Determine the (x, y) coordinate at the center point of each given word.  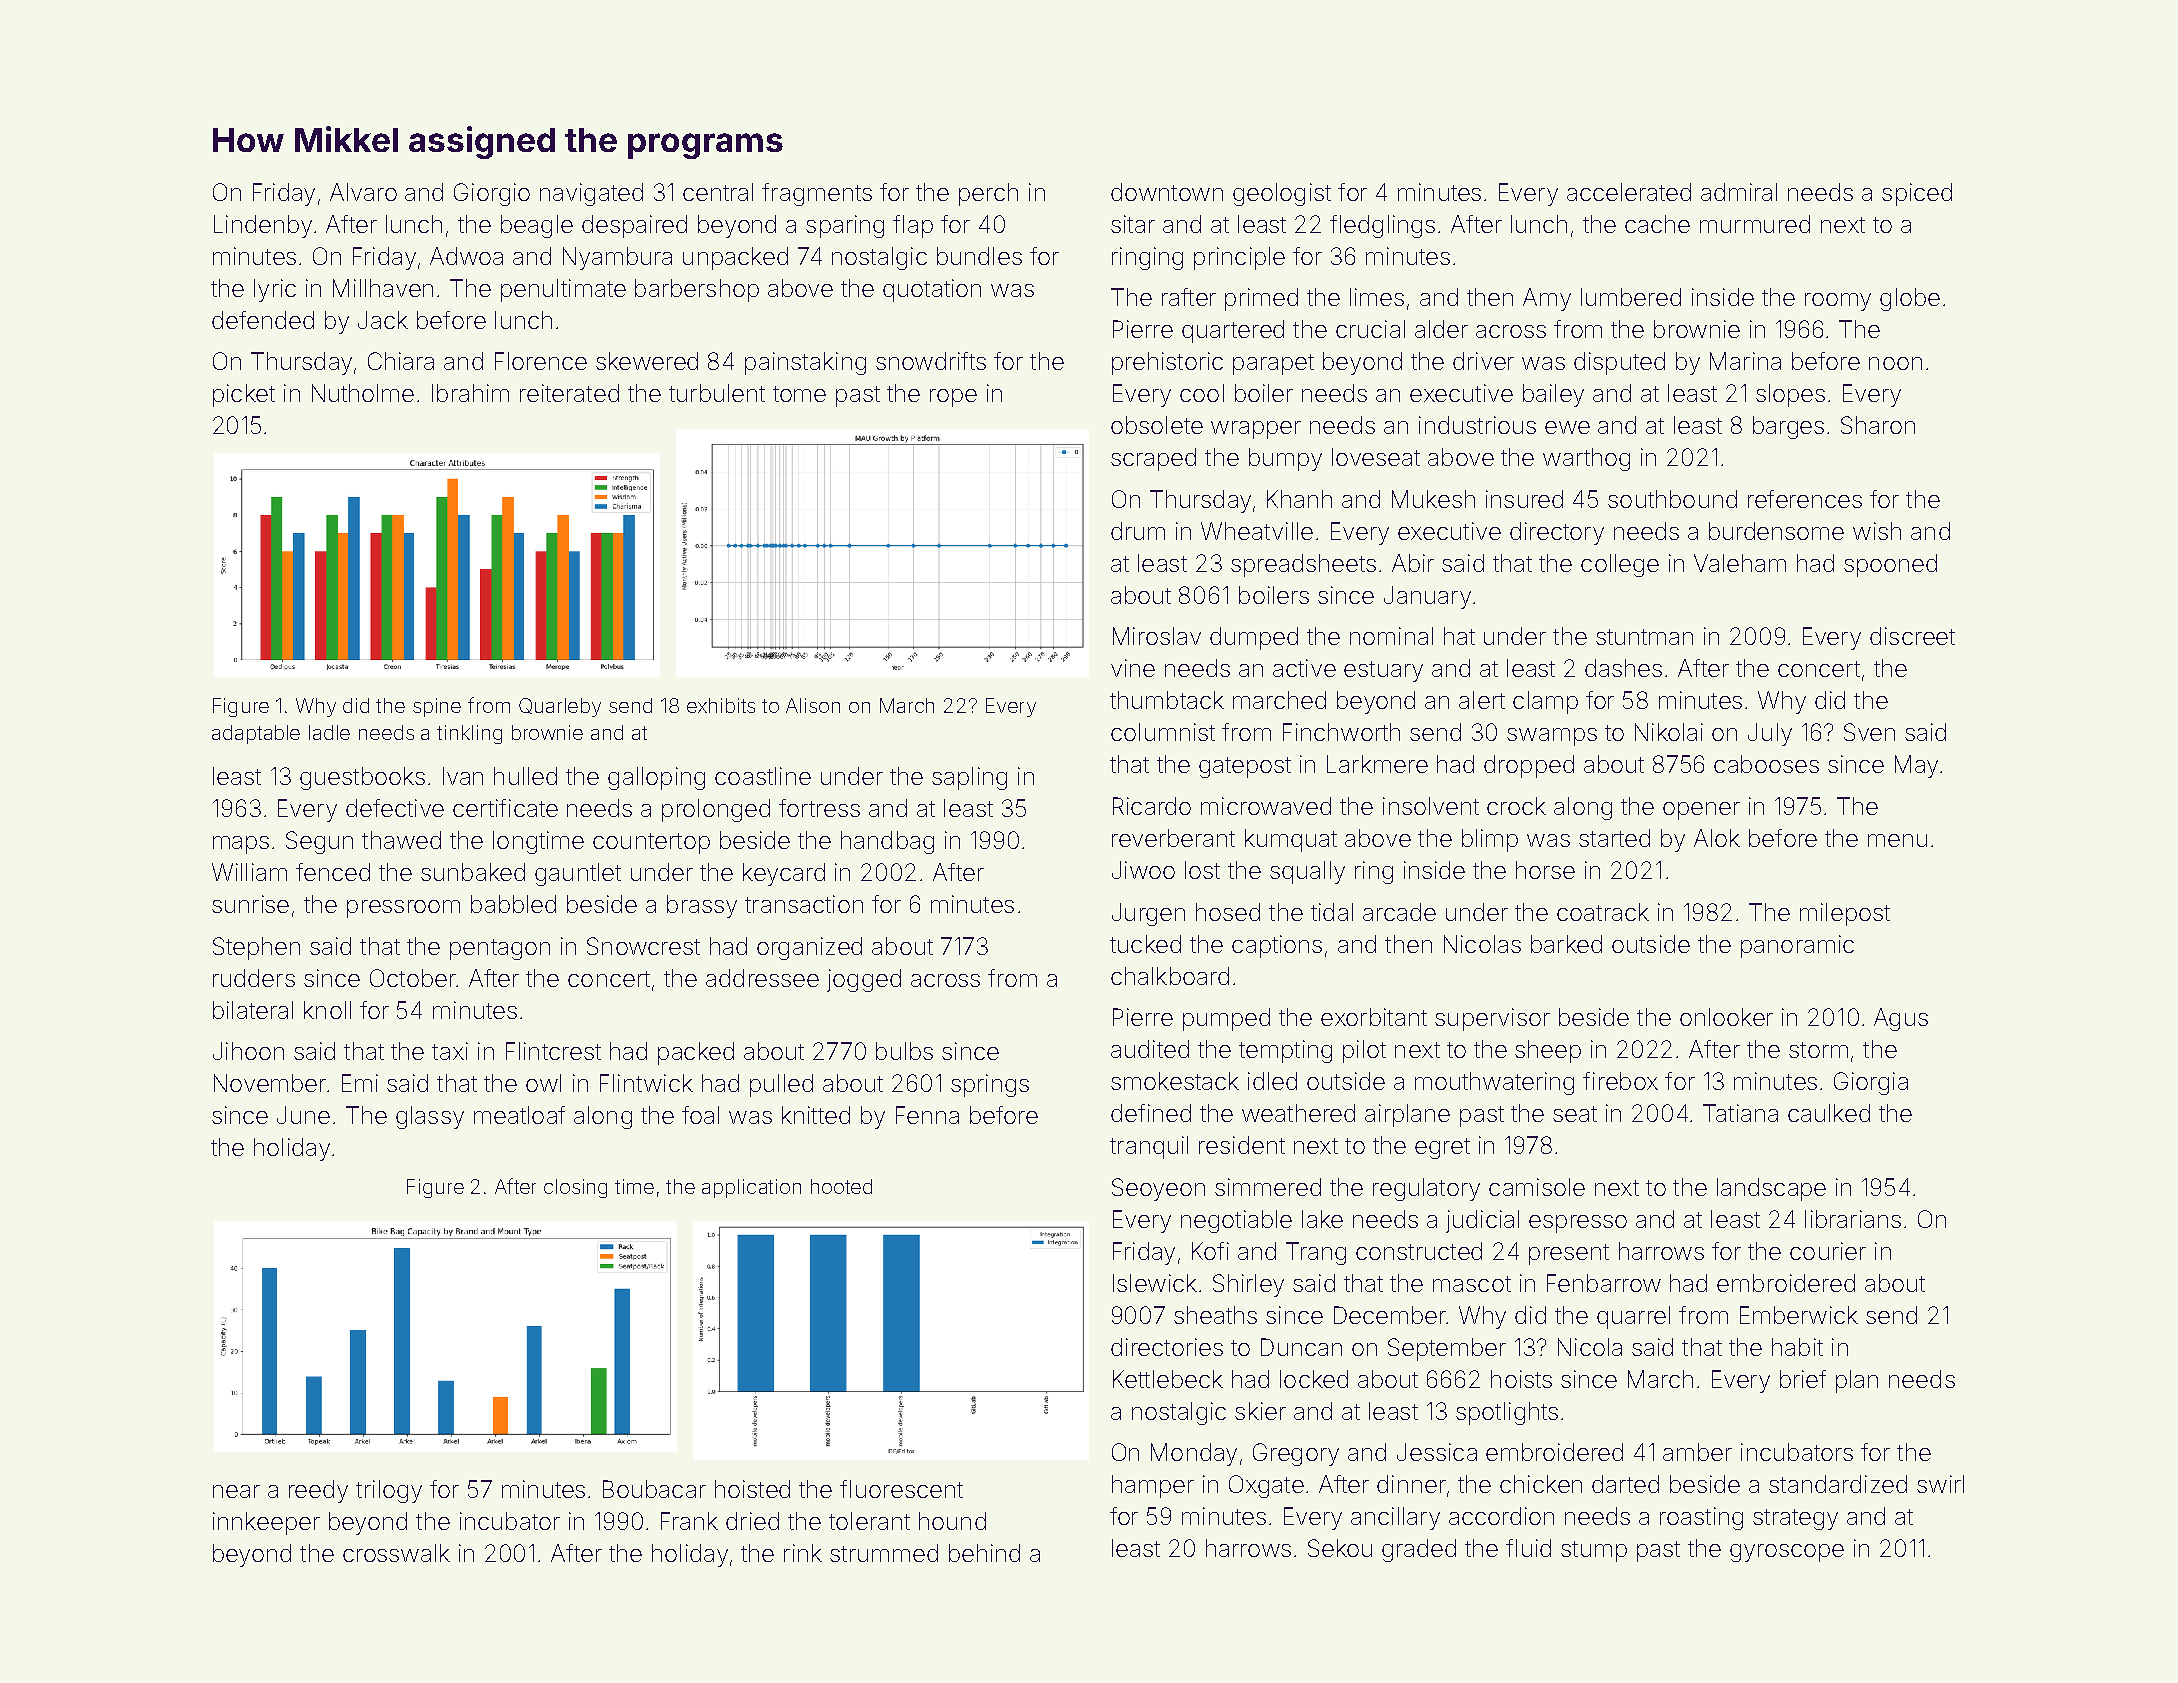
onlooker (1726, 1017)
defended (263, 320)
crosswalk (396, 1553)
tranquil (1149, 1147)
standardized (1838, 1484)
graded (1419, 1550)
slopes (1790, 395)
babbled (513, 904)
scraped (1153, 459)
